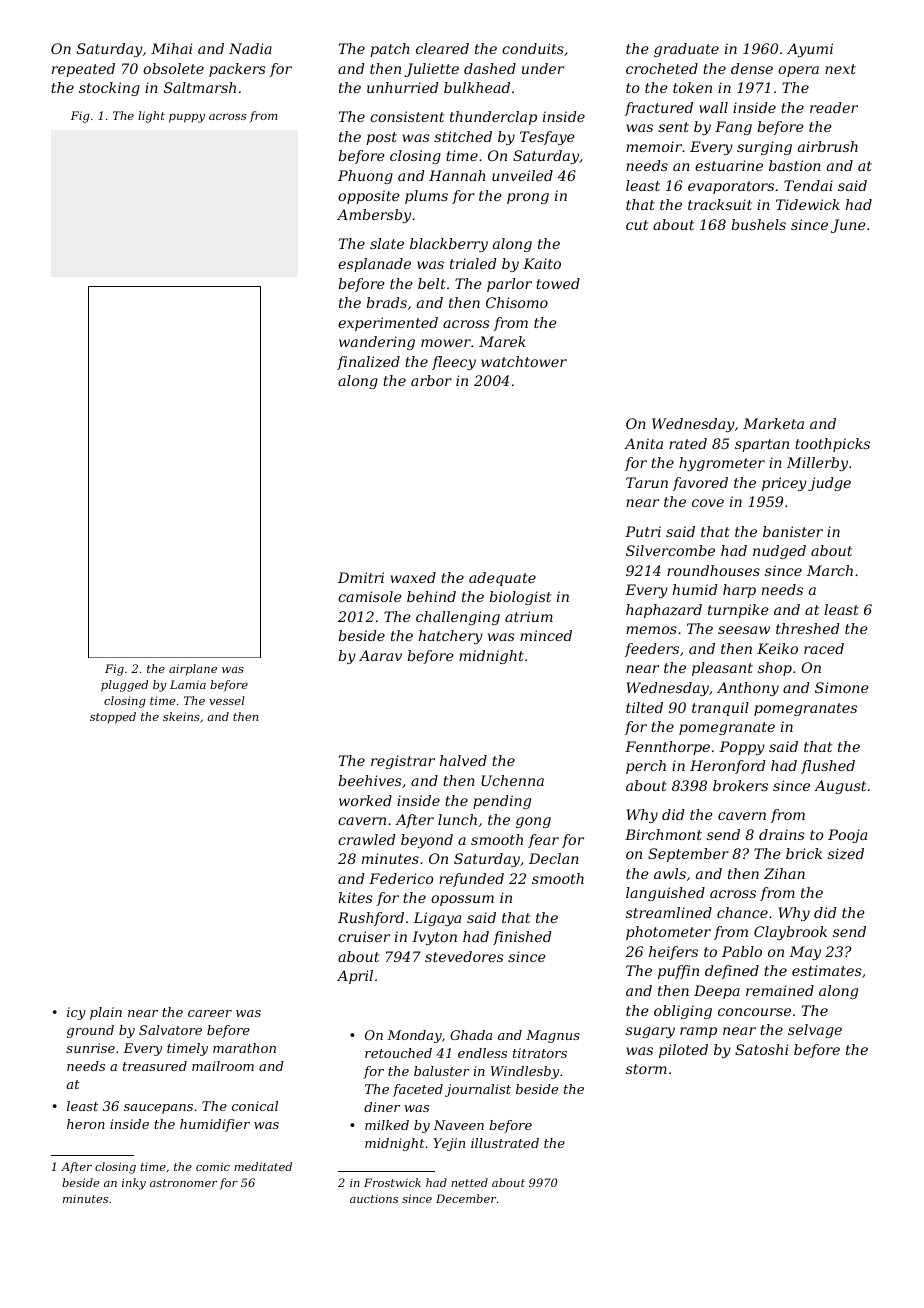  I want to click on gong, so click(533, 822).
